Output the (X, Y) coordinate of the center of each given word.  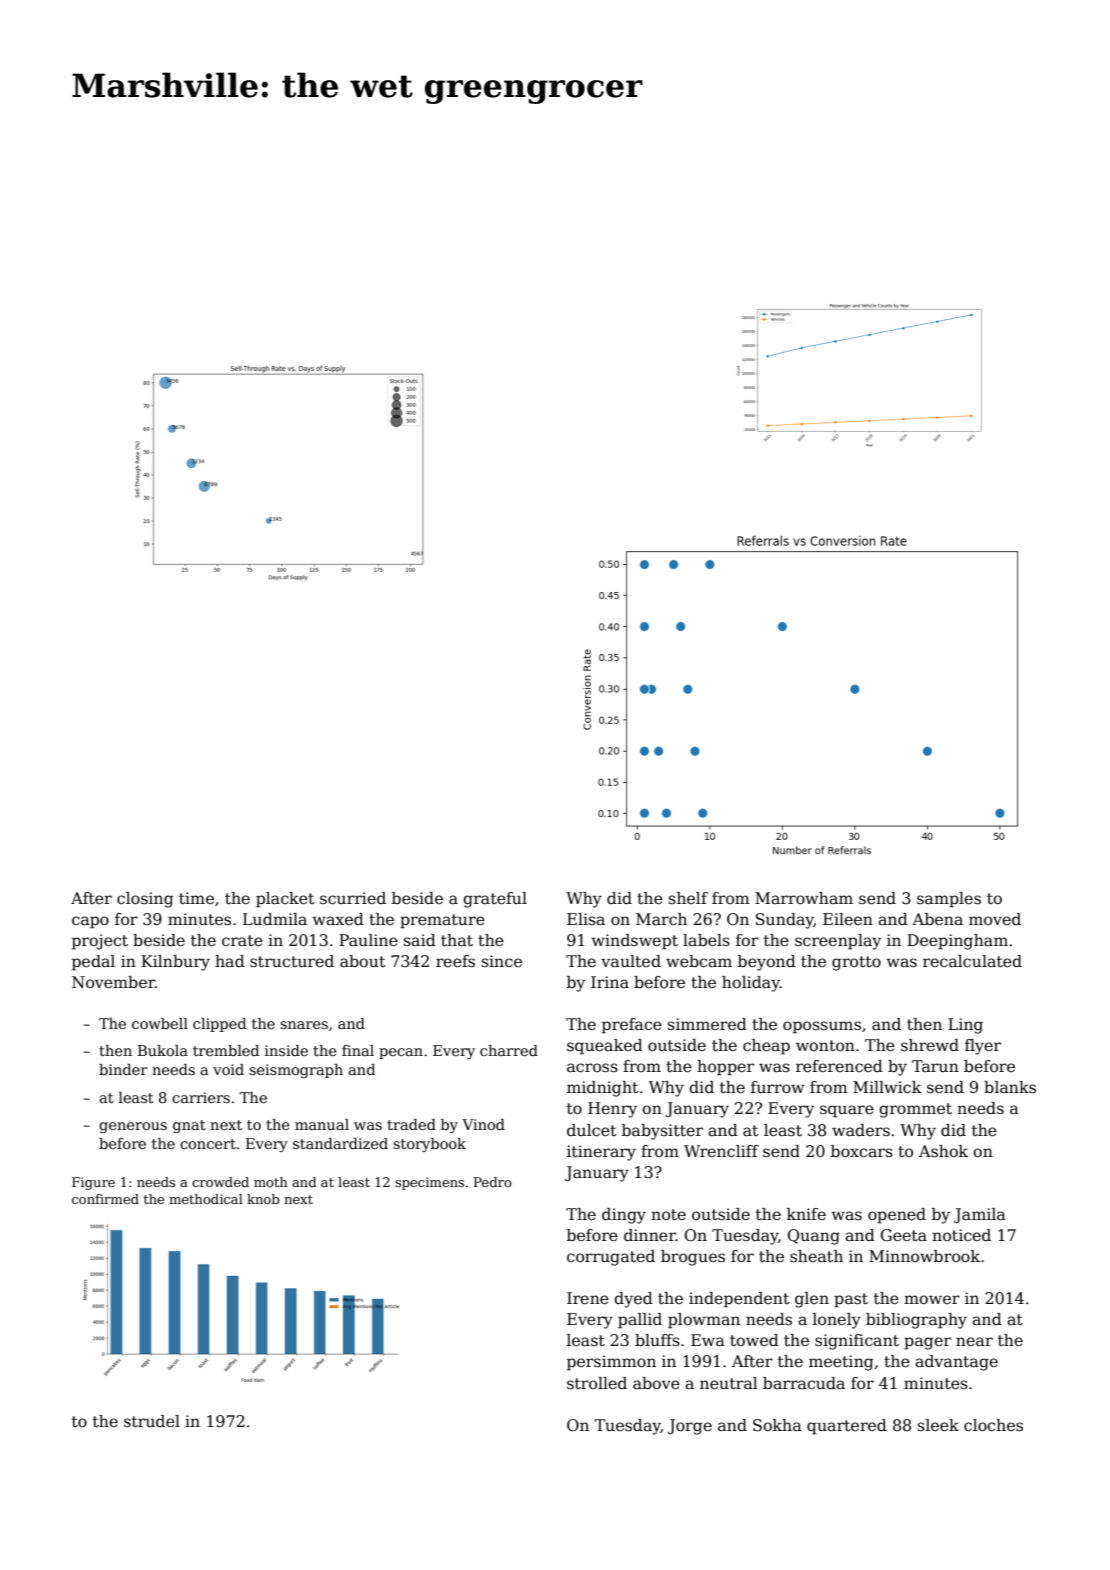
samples (949, 900)
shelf (688, 898)
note (668, 1215)
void (228, 1069)
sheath (816, 1256)
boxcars (862, 1151)
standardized (340, 1143)
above (656, 1383)
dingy (624, 1216)
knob (263, 1199)
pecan (401, 1053)
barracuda (804, 1383)
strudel (152, 1421)
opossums (822, 1027)
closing (145, 900)
